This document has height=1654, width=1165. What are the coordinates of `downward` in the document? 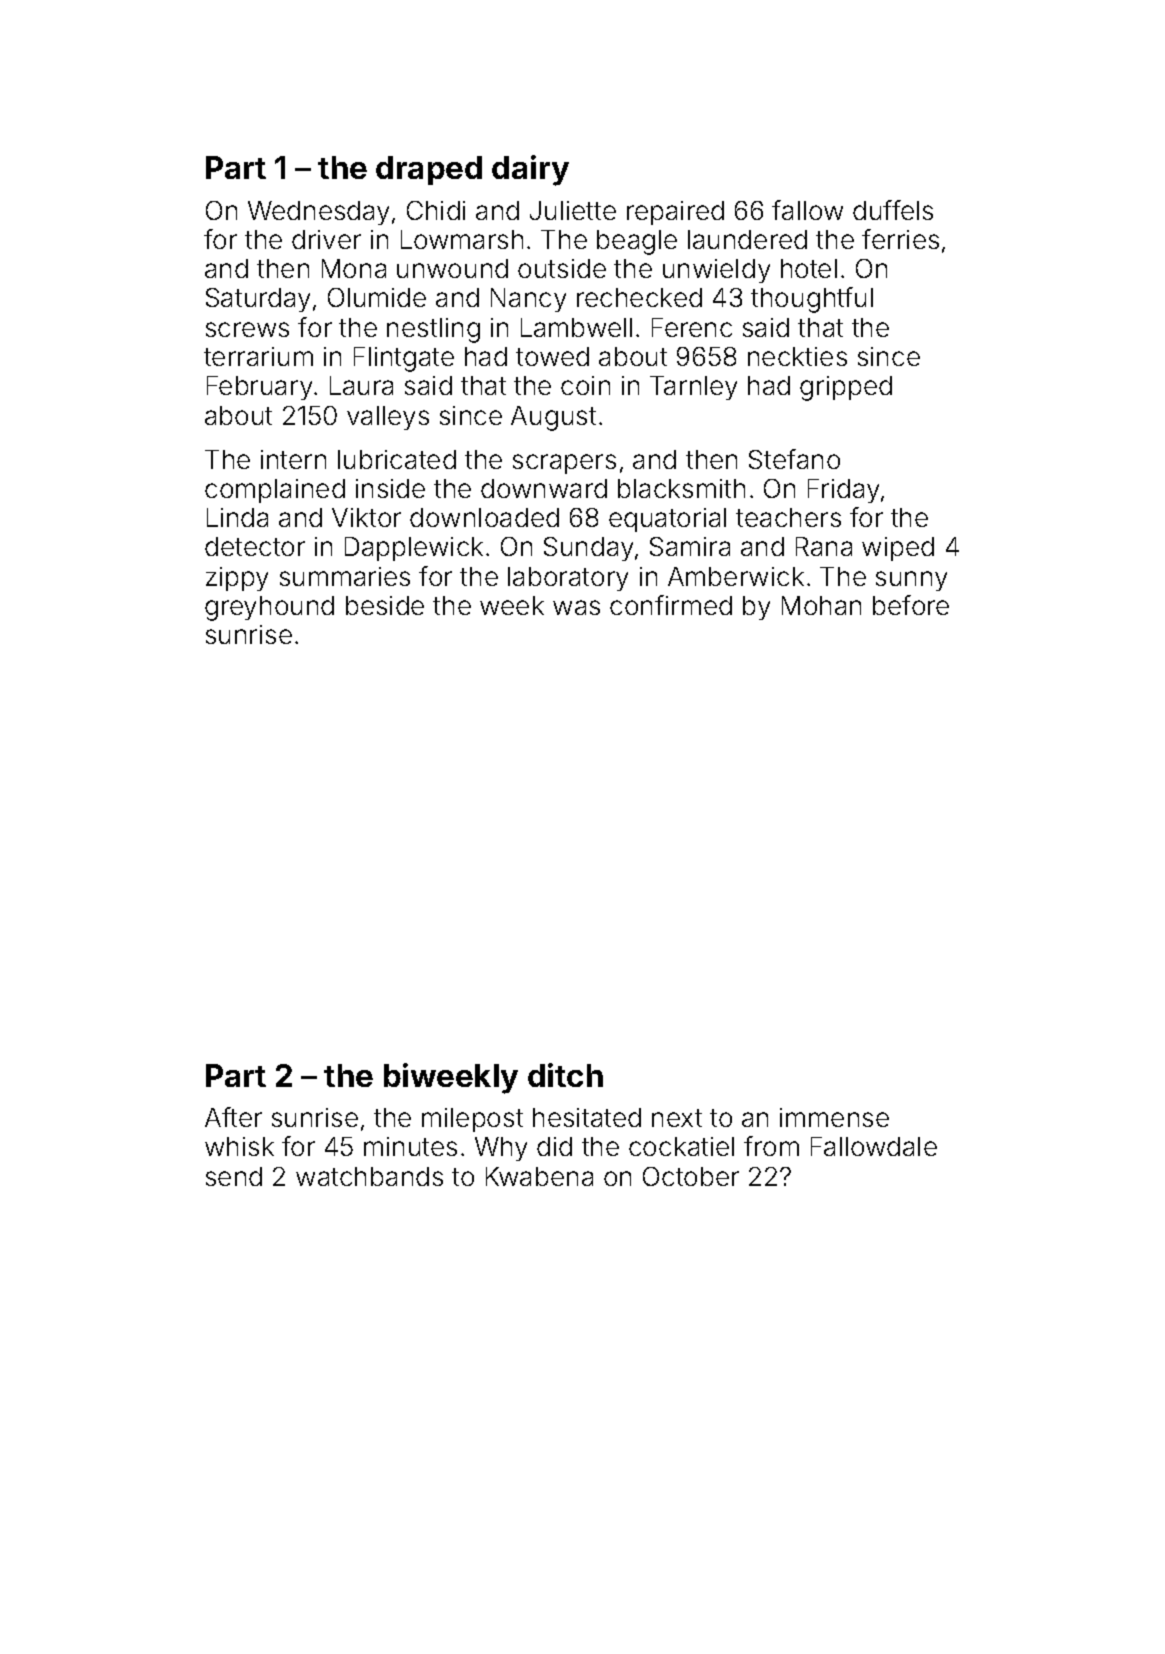 It's located at (544, 488).
